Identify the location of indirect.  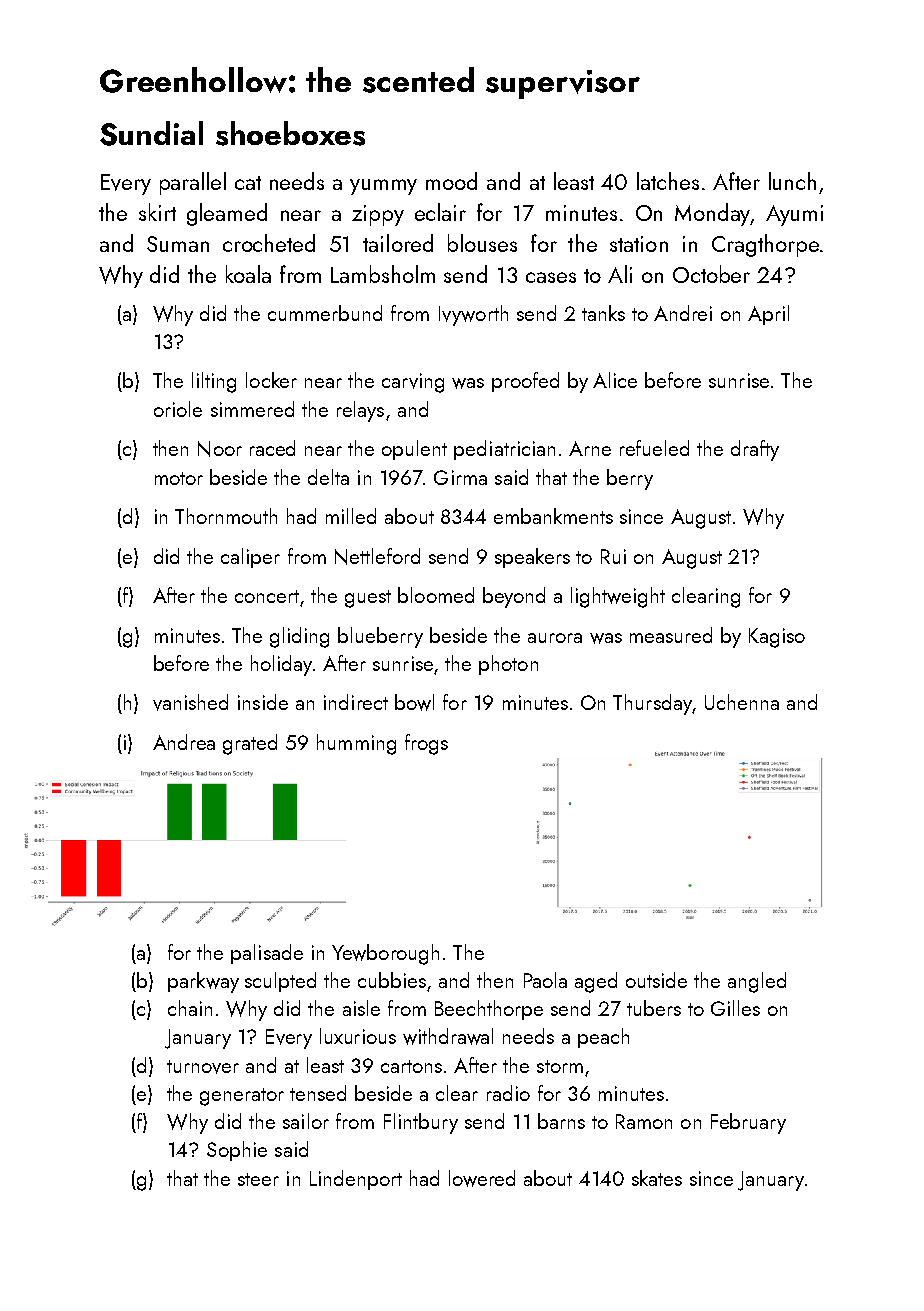
(356, 702).
